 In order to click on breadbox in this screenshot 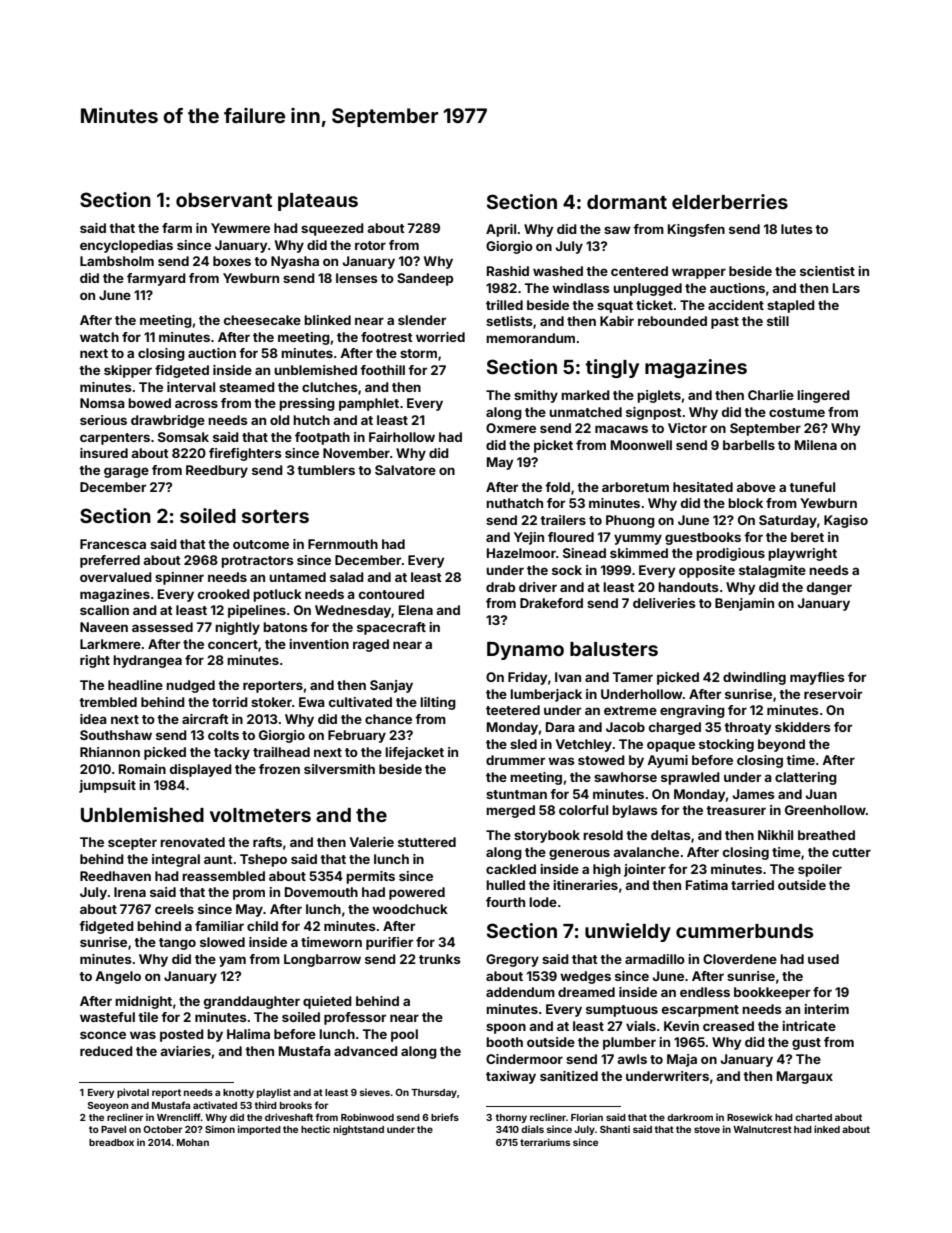, I will do `click(111, 1142)`.
